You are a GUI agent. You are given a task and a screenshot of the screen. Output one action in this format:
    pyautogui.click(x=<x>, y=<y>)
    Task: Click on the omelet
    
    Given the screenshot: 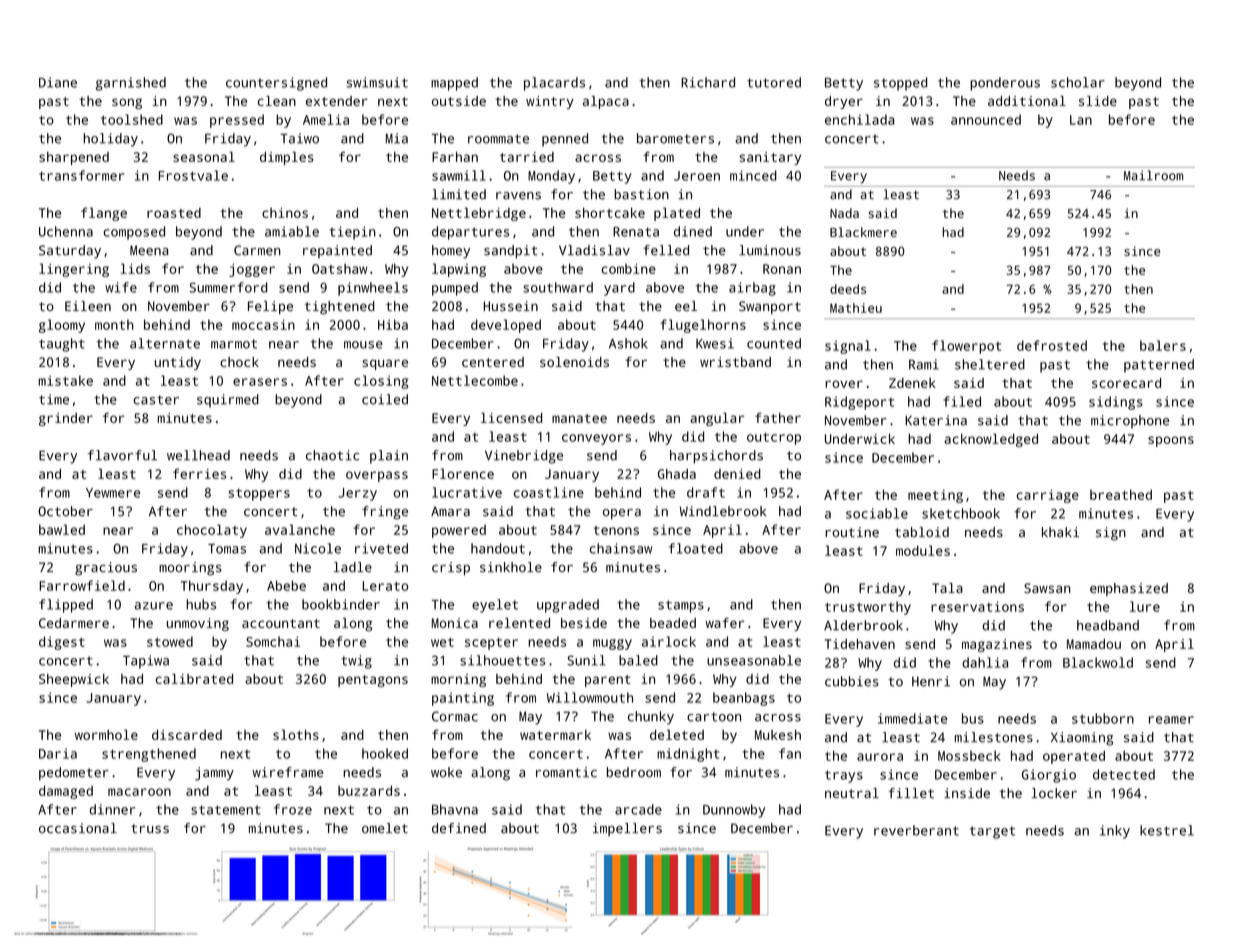 What is the action you would take?
    pyautogui.click(x=385, y=828)
